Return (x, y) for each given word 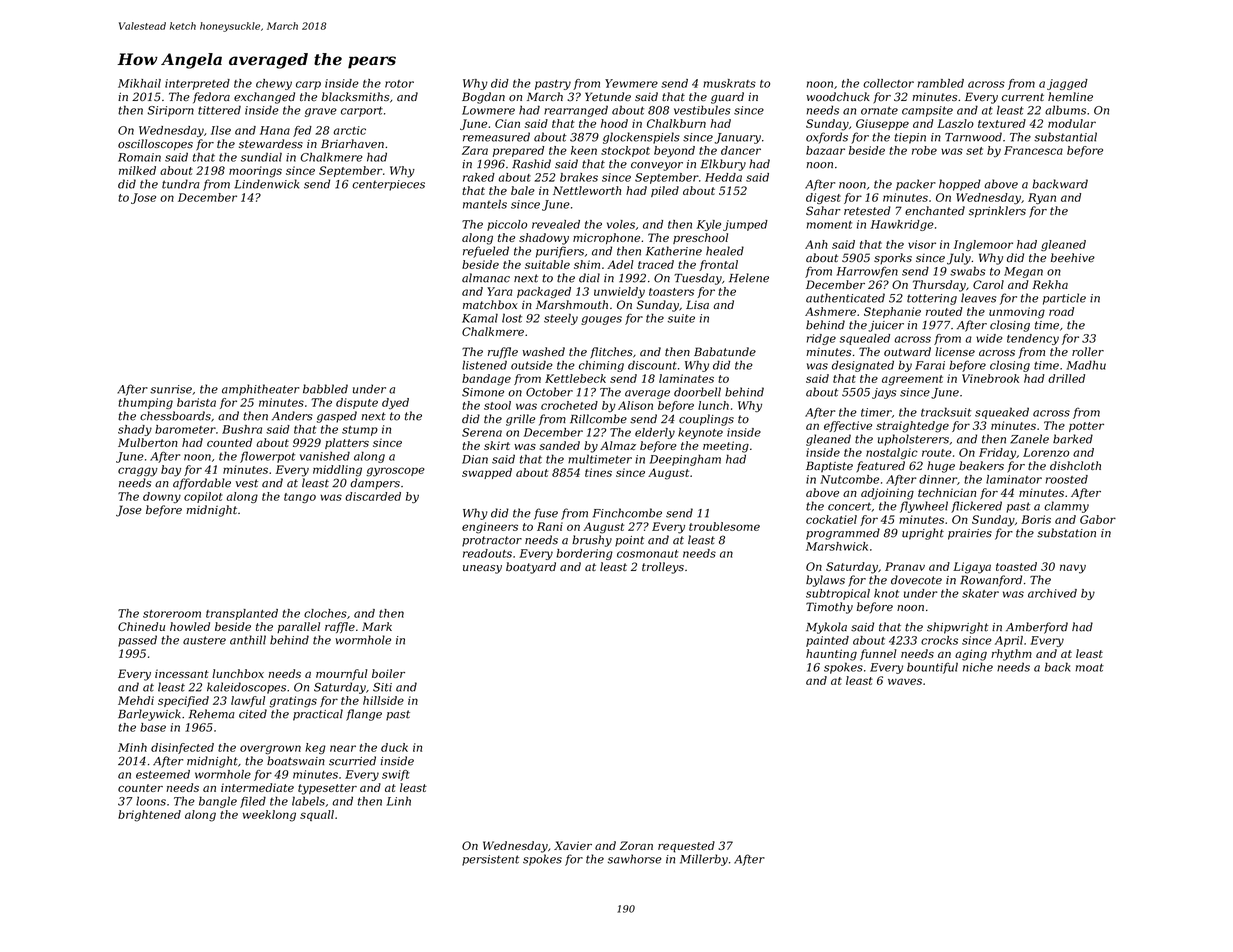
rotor (399, 84)
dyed (395, 403)
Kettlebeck (575, 378)
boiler (388, 673)
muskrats (729, 83)
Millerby (704, 860)
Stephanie (892, 312)
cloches (325, 613)
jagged (1067, 84)
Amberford (1037, 628)
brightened (149, 816)
